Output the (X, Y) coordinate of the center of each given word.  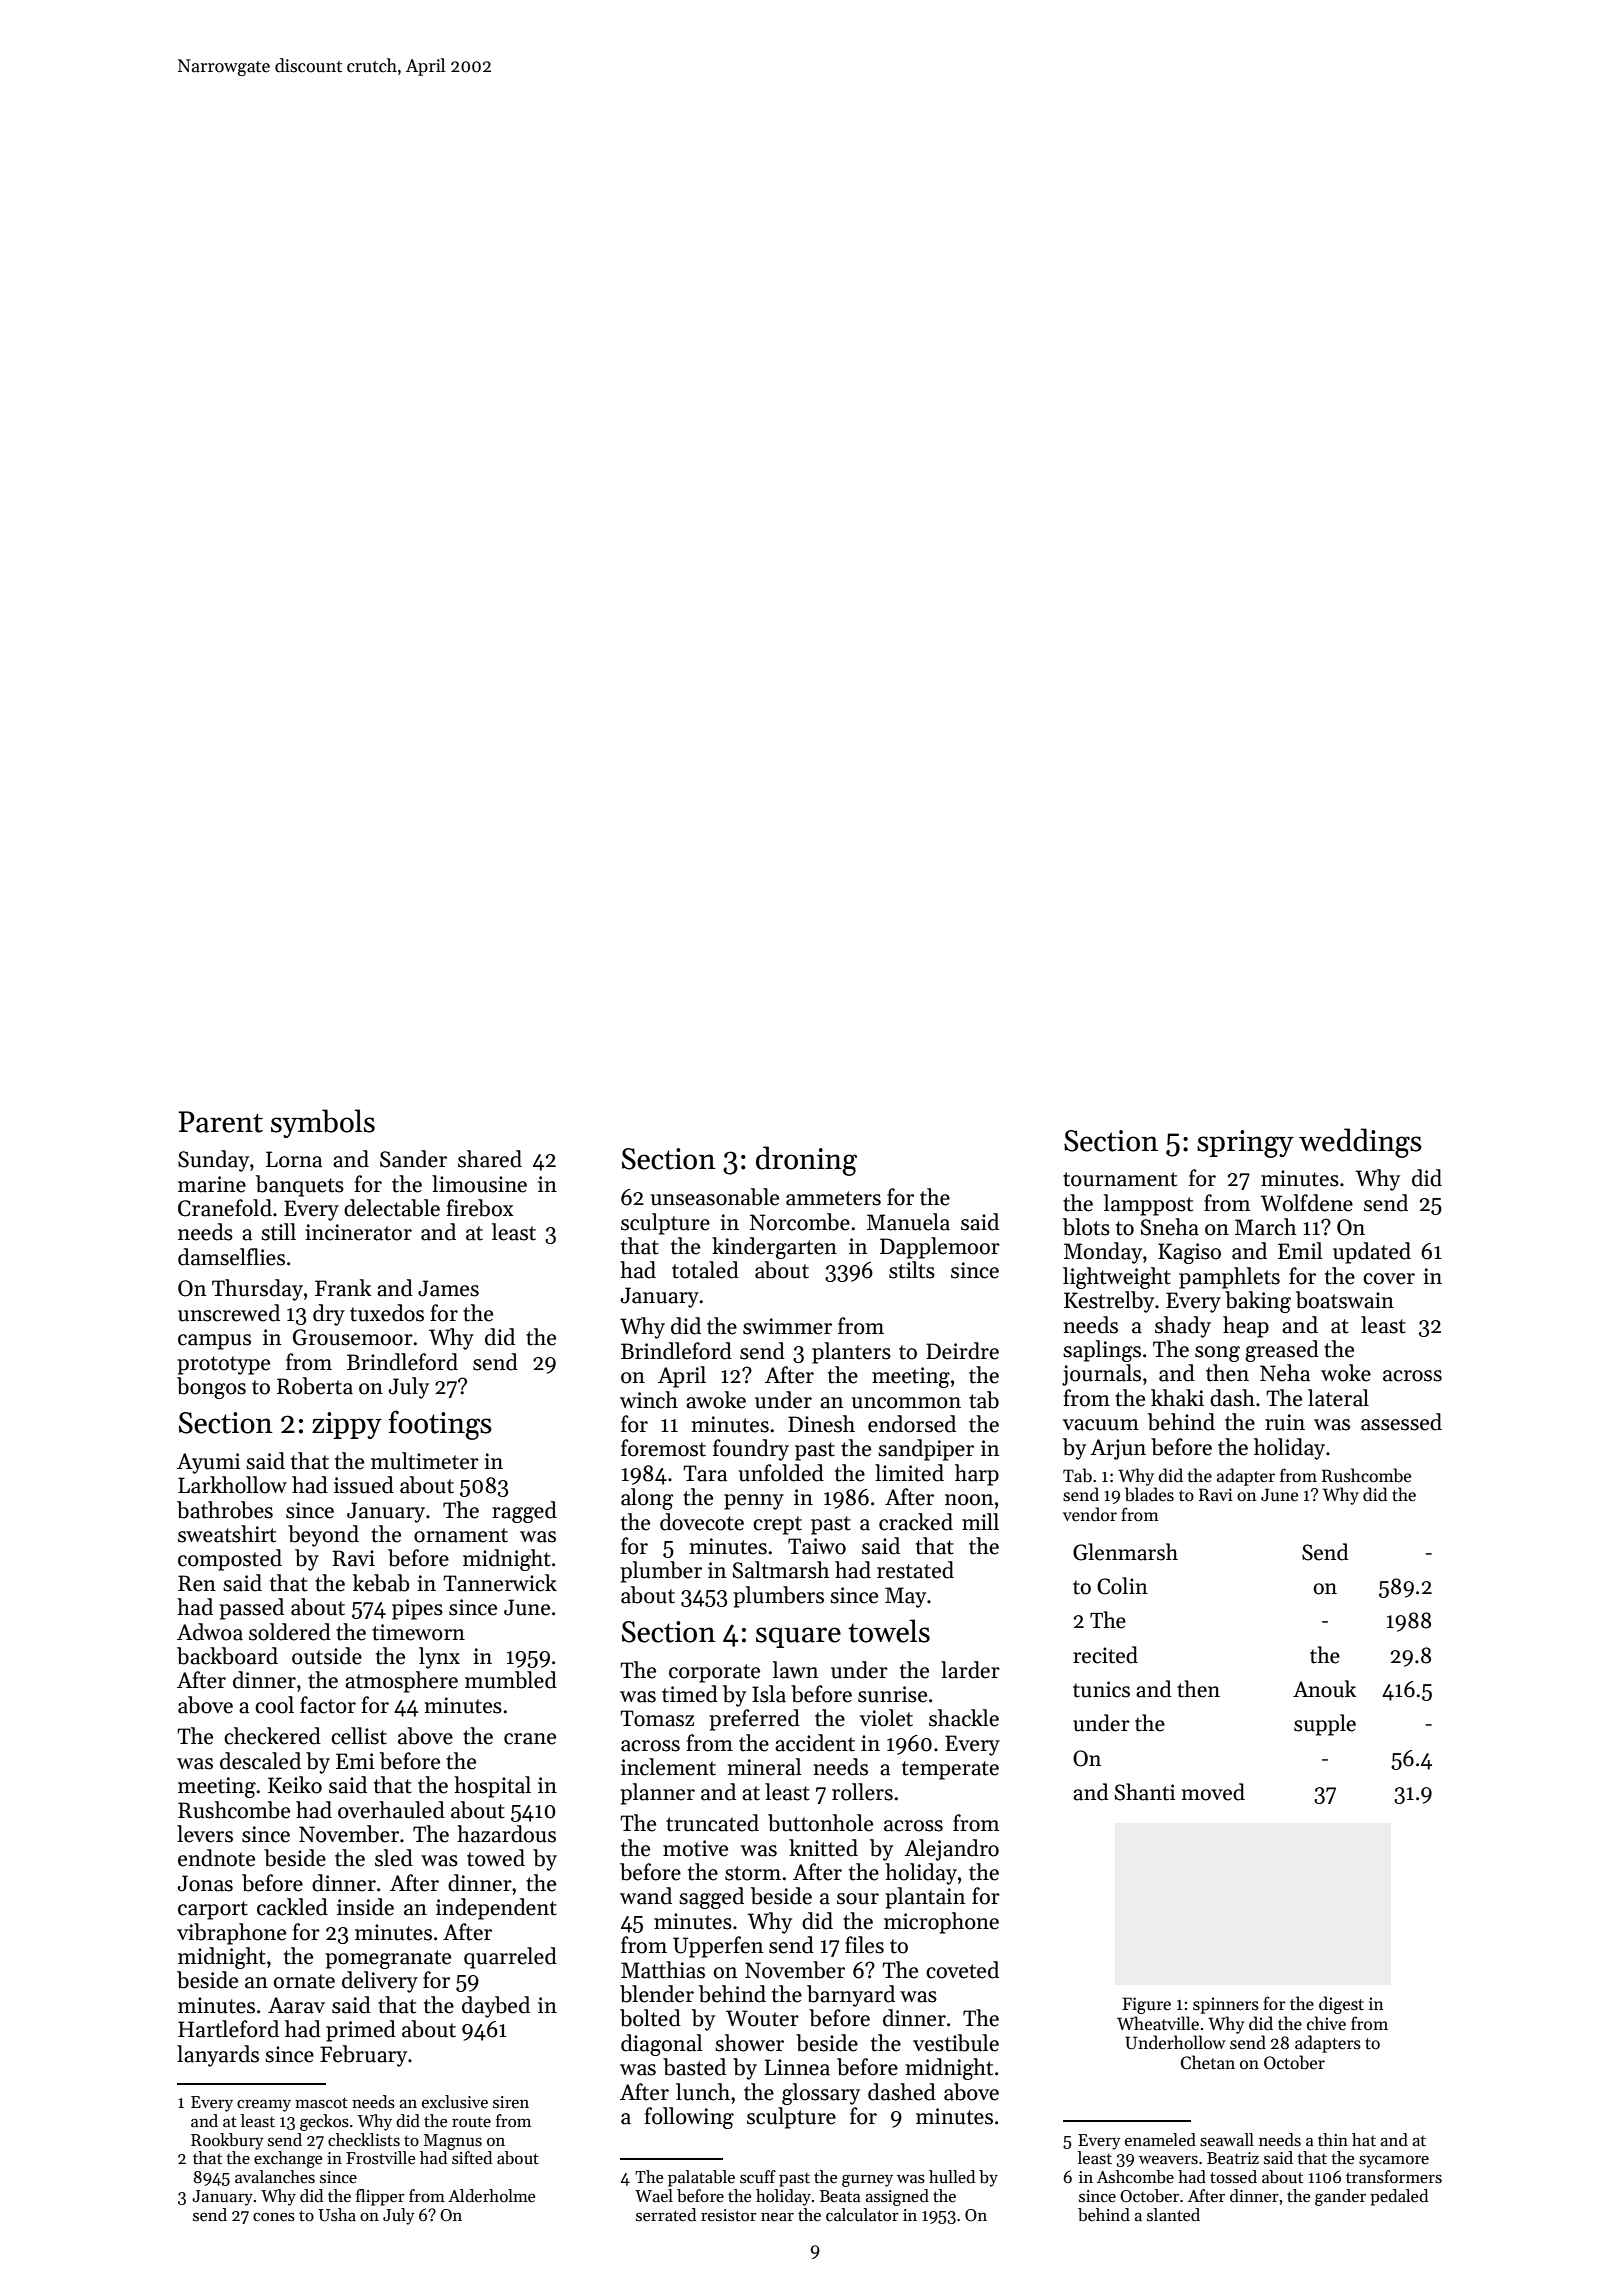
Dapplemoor (940, 1248)
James (448, 1288)
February (363, 2056)
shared (490, 1159)
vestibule (956, 2043)
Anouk (1324, 1689)
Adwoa (210, 1632)
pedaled (1399, 2197)
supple (1325, 1725)
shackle (964, 1718)
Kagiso (1189, 1253)
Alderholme (491, 2196)
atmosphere (401, 1682)
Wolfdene (1306, 1203)
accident (815, 1743)
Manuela (908, 1222)
